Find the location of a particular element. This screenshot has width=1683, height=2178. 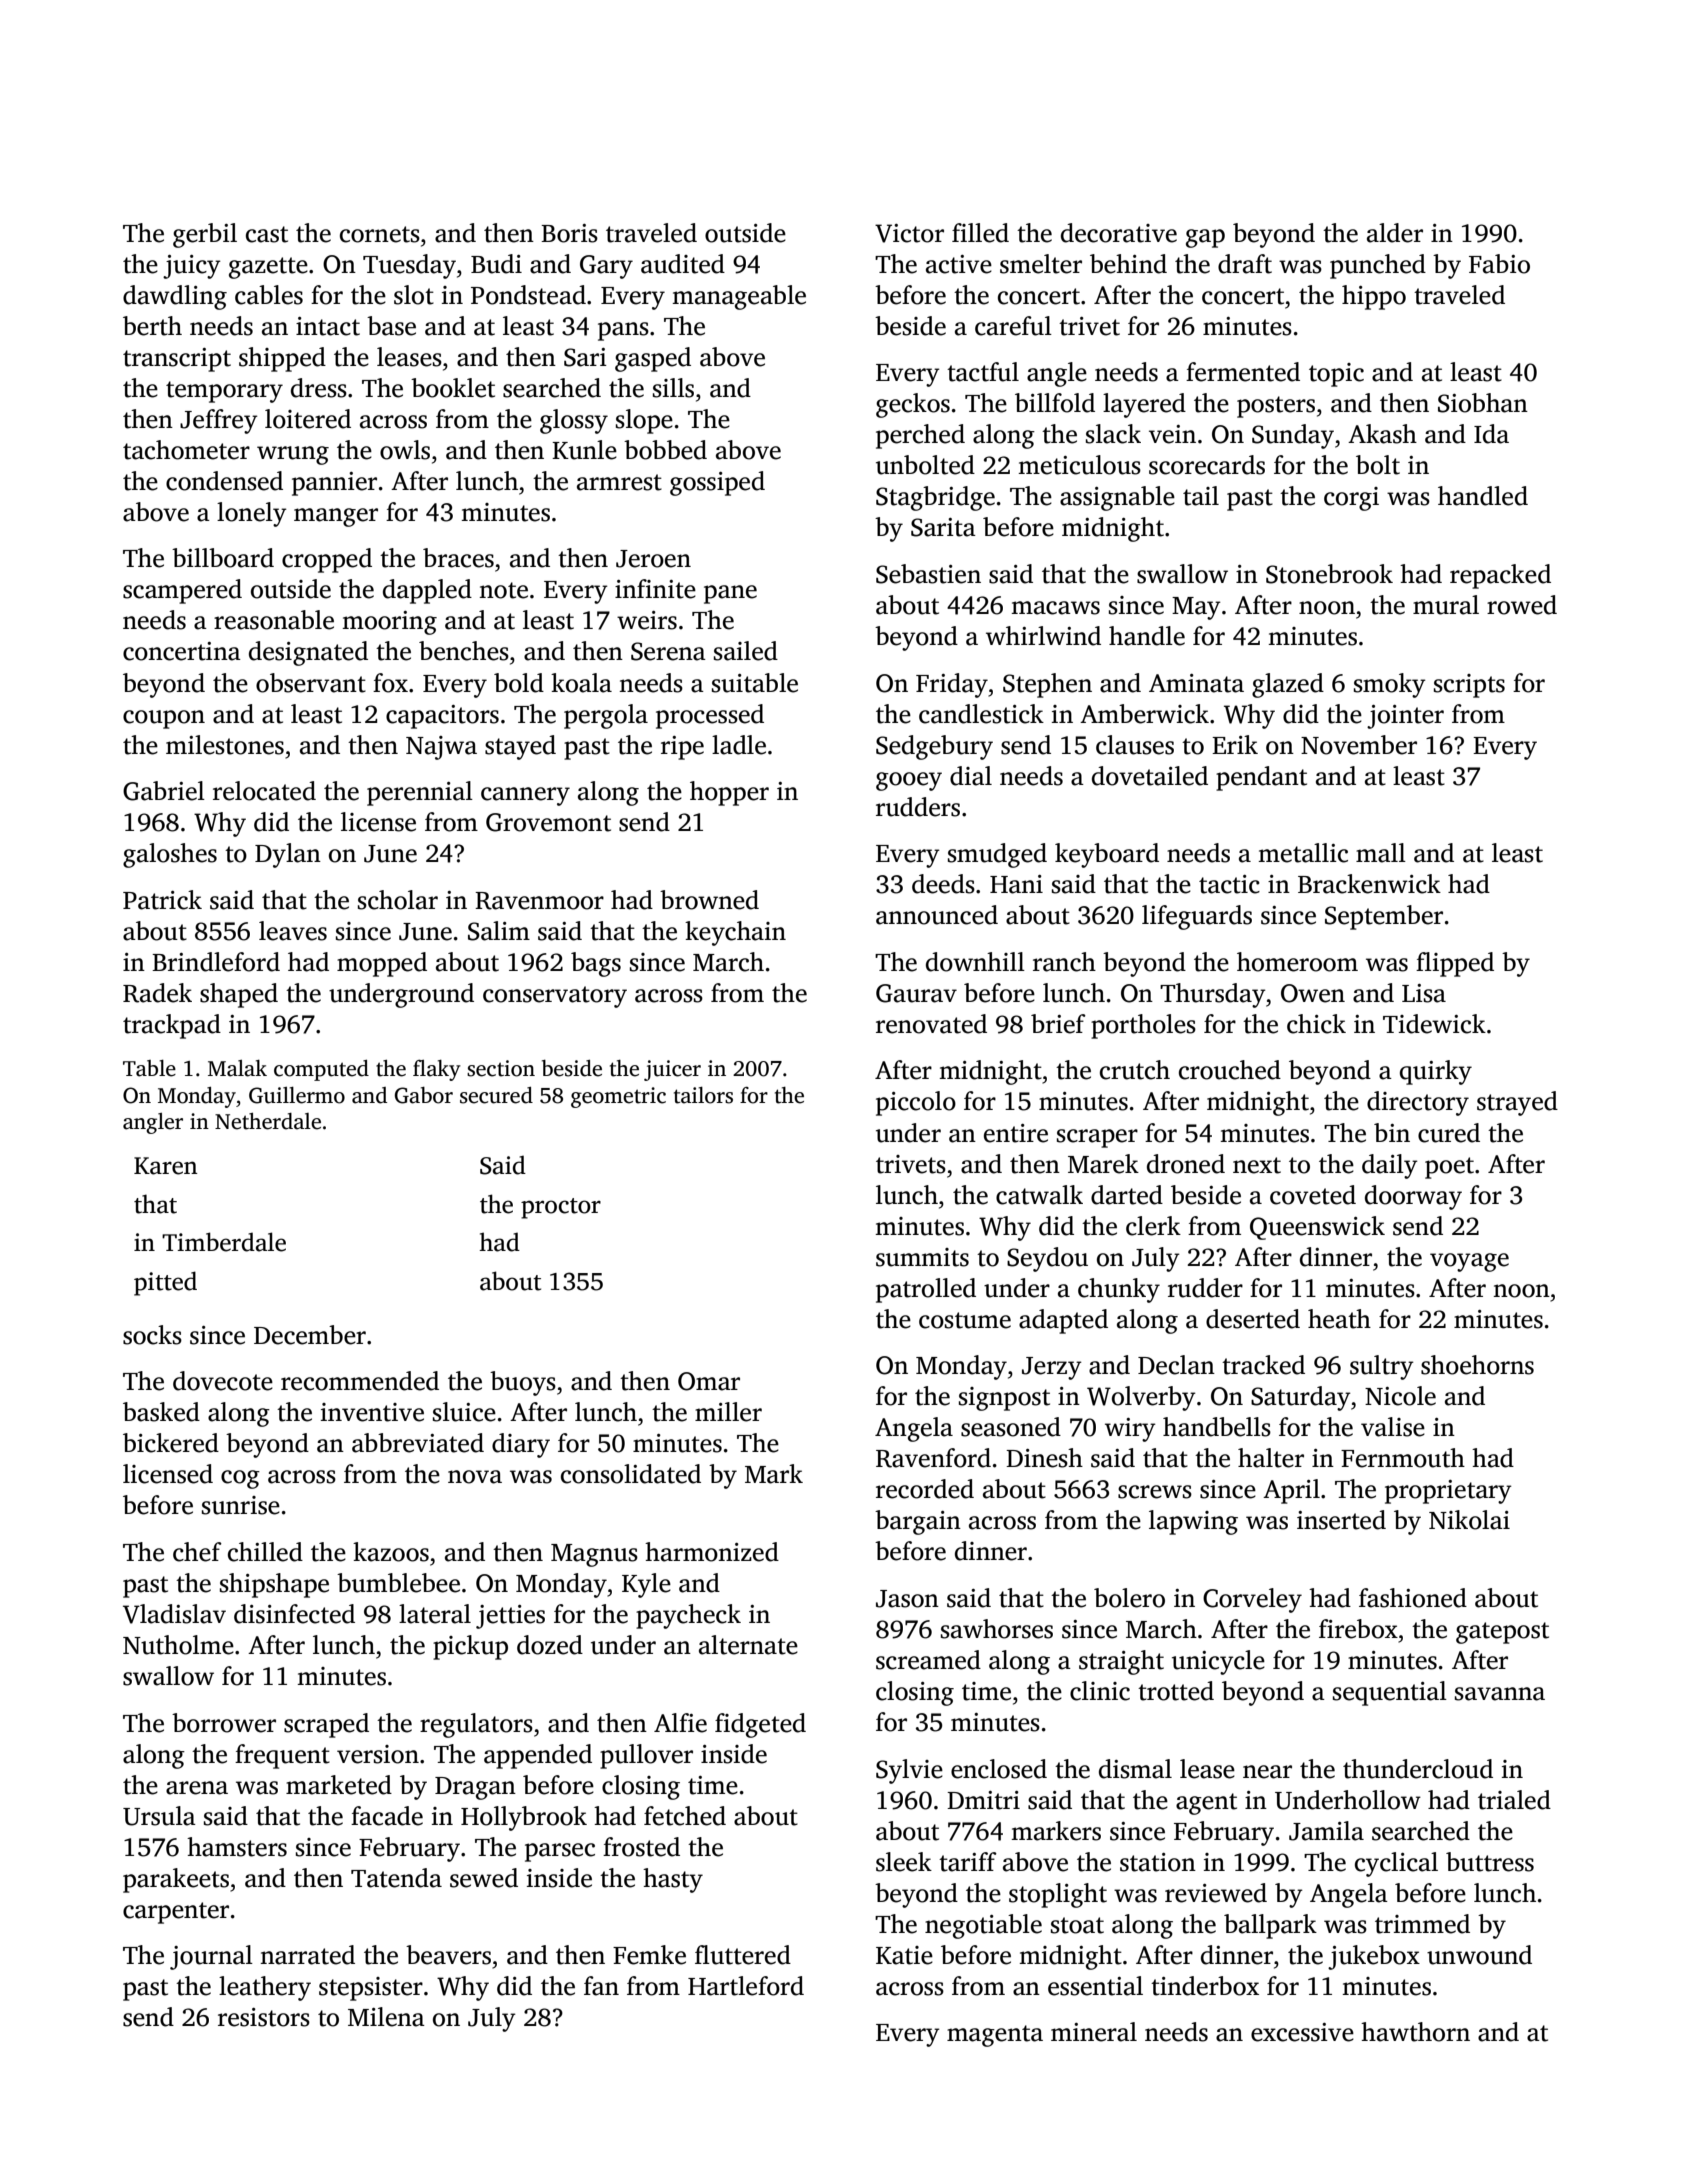

alder is located at coordinates (1395, 233).
